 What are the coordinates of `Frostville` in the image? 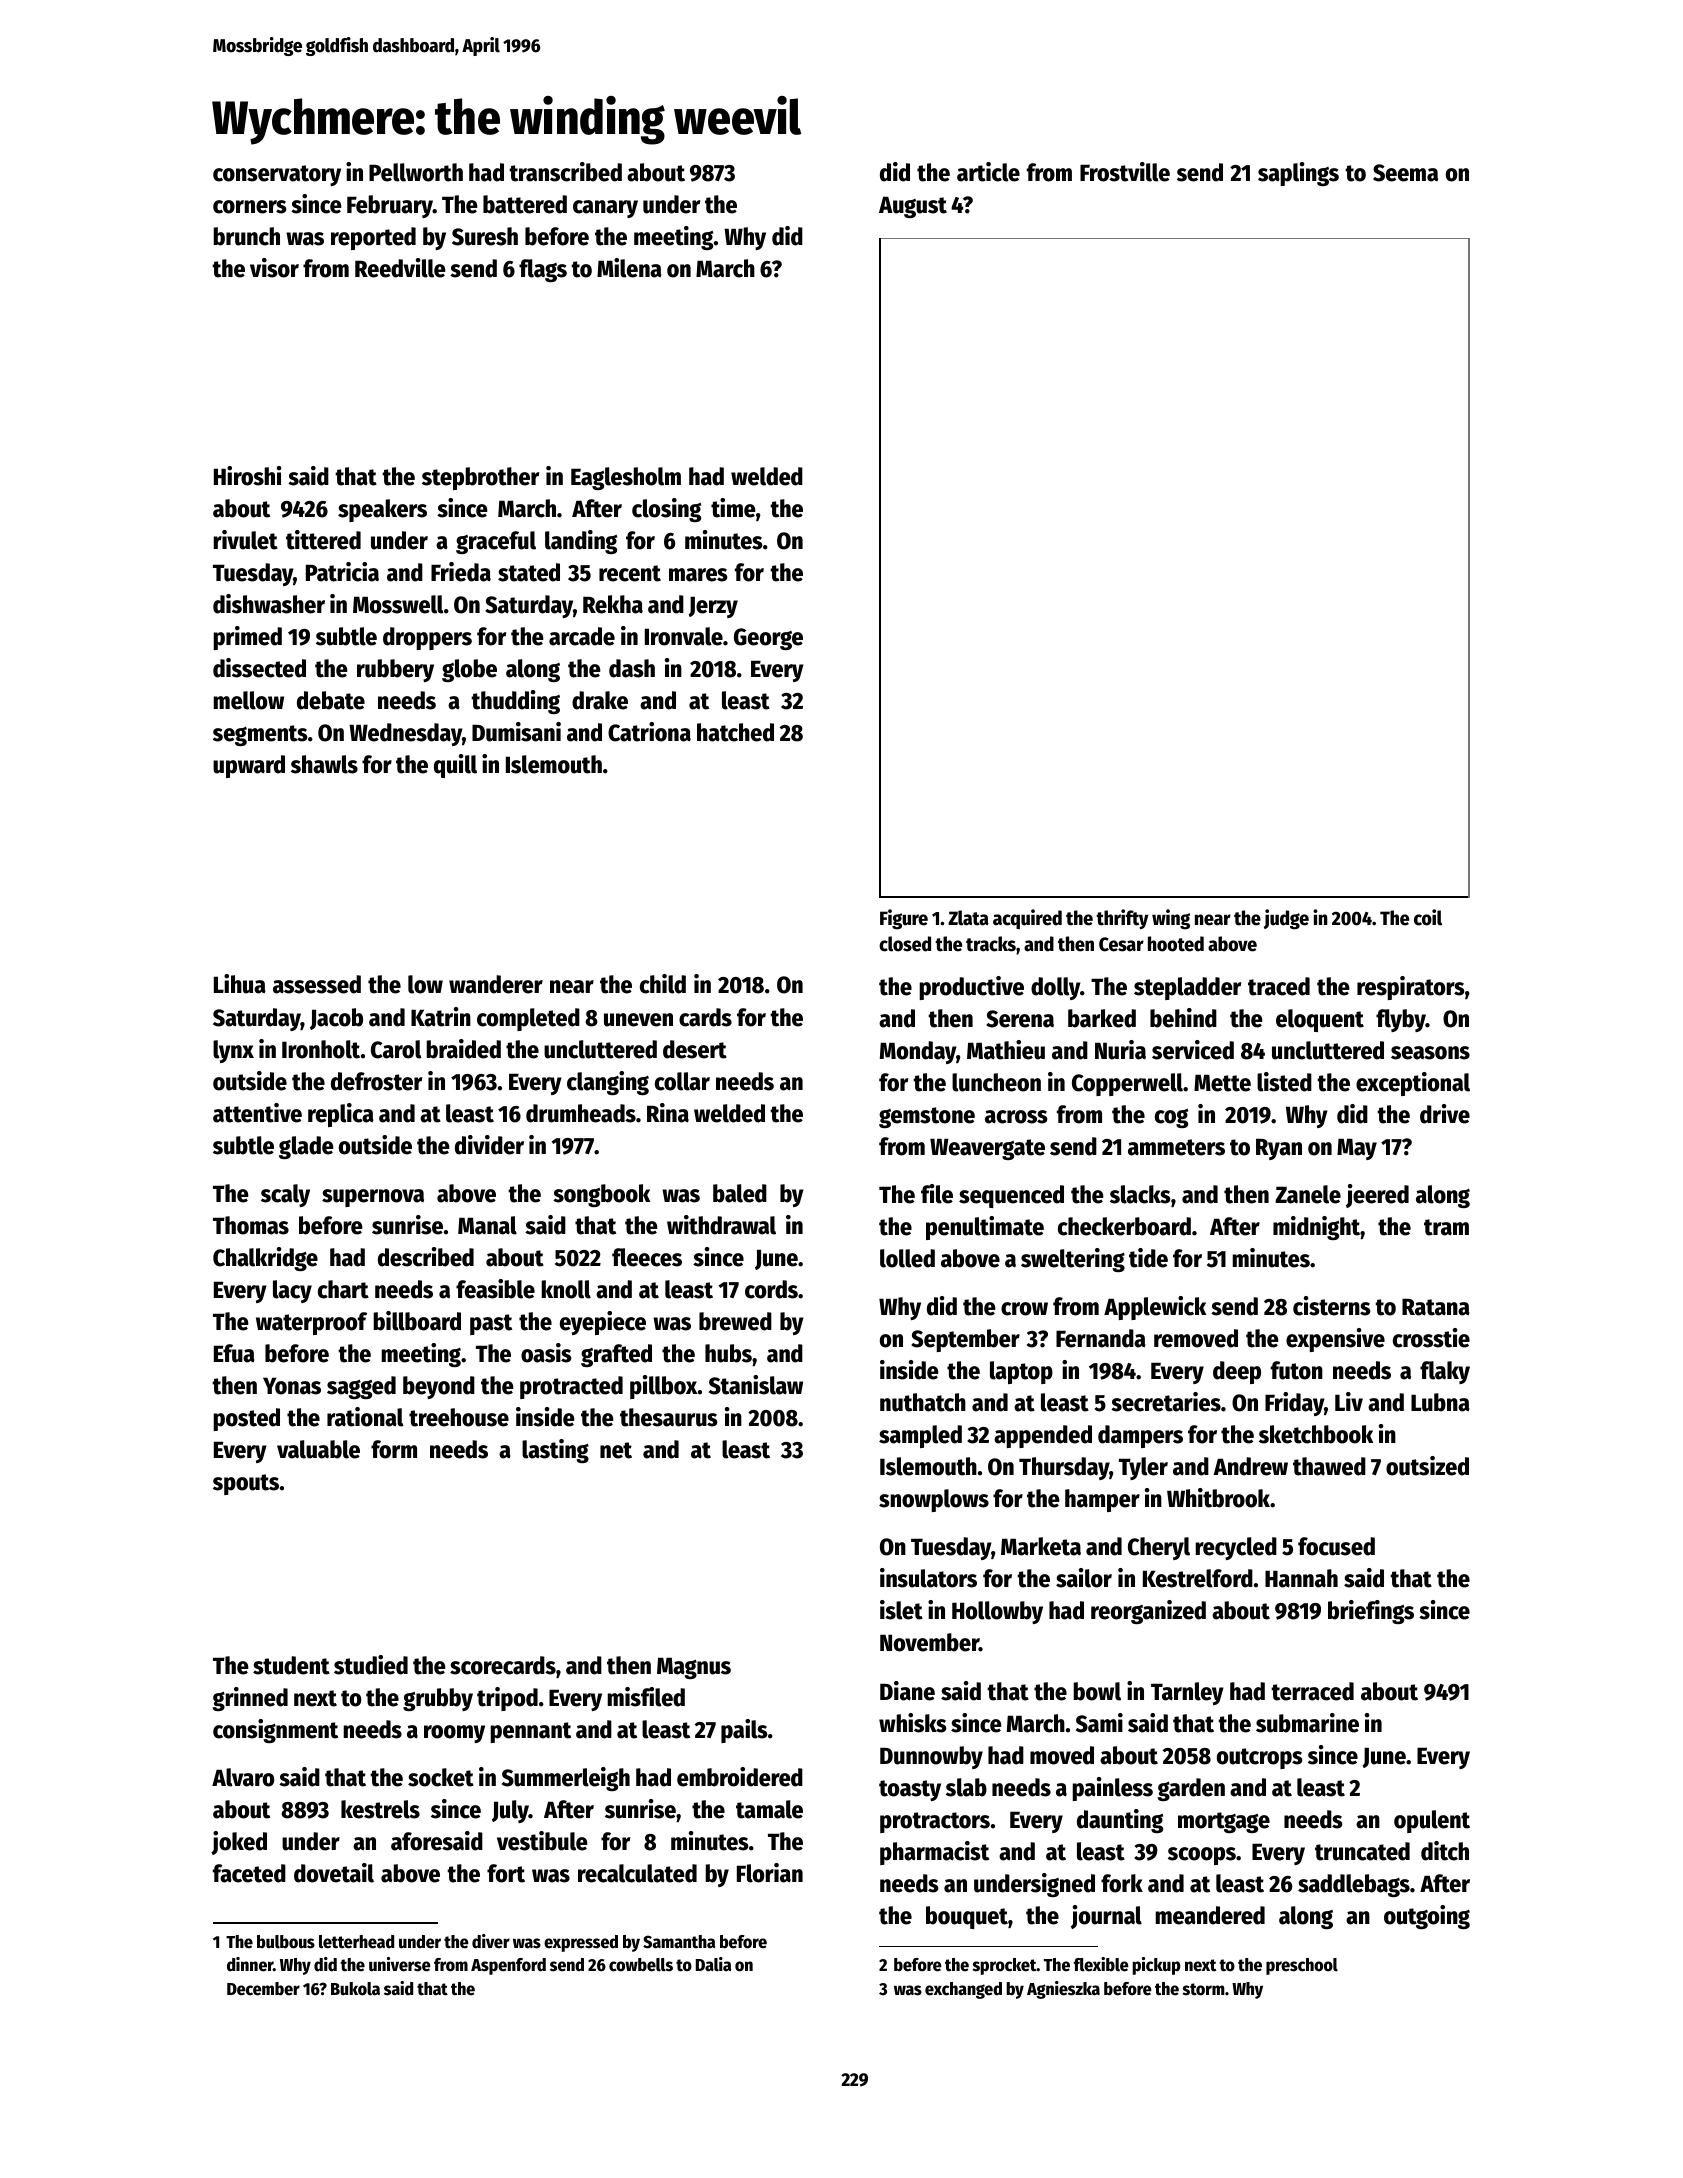 It's located at (1125, 172).
